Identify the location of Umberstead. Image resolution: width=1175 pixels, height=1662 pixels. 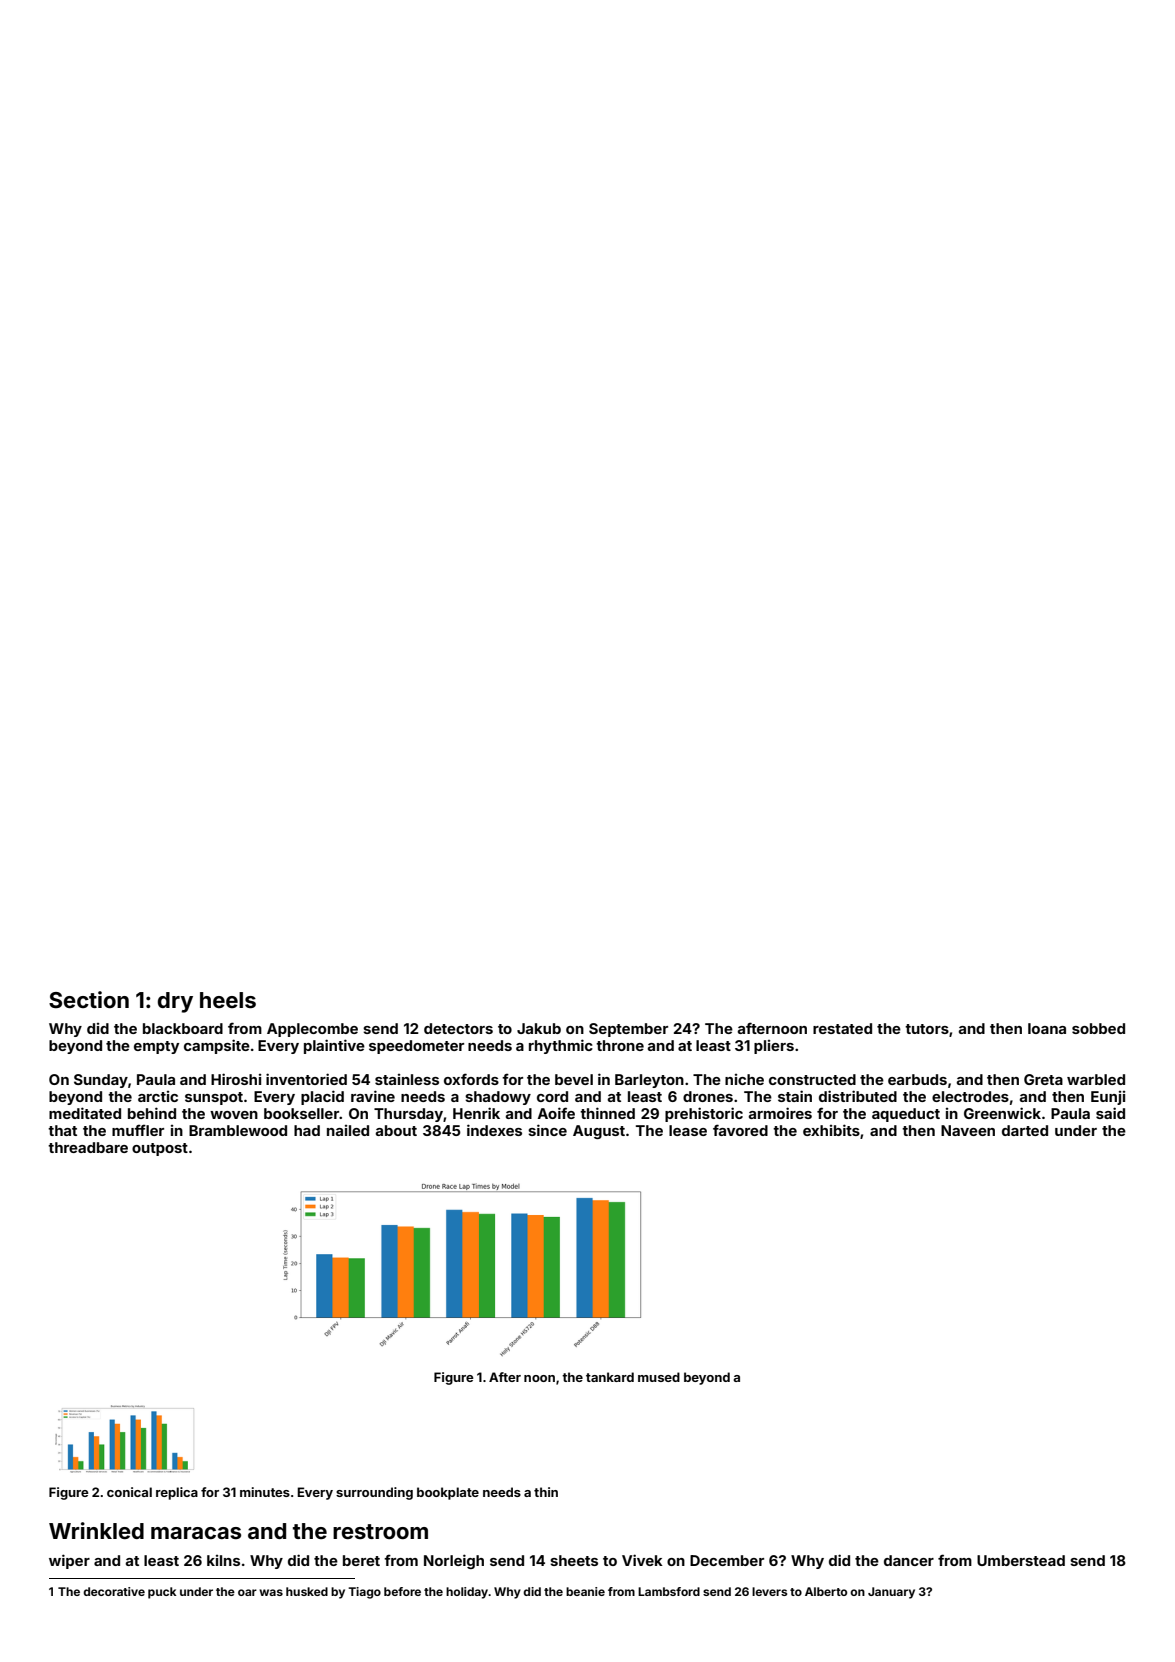
(1021, 1560).
